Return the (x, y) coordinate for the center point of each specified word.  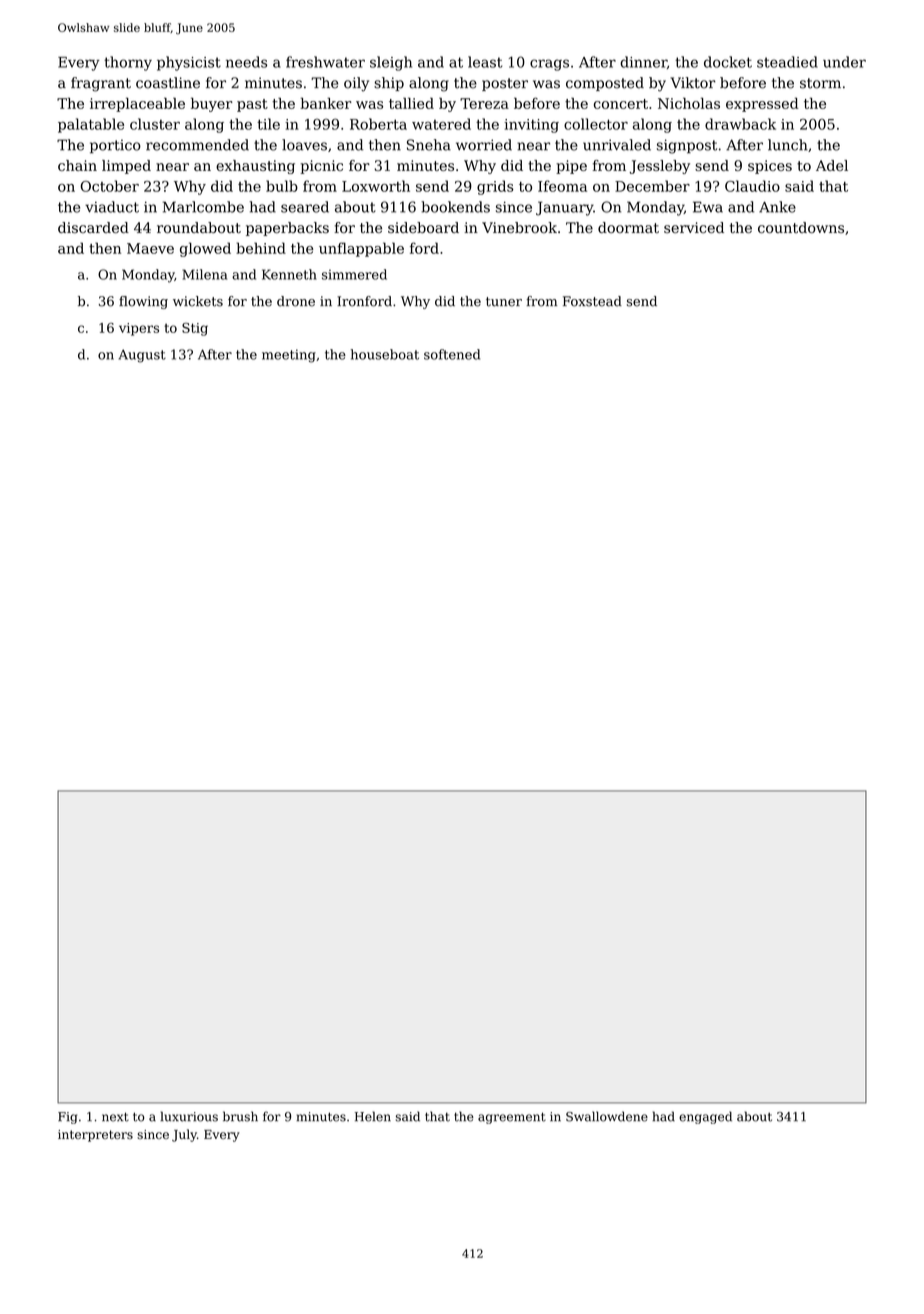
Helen (373, 1116)
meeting (289, 356)
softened (452, 354)
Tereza (484, 103)
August (142, 356)
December (652, 186)
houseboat (385, 354)
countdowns (801, 227)
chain (77, 165)
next (115, 1117)
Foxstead (592, 301)
